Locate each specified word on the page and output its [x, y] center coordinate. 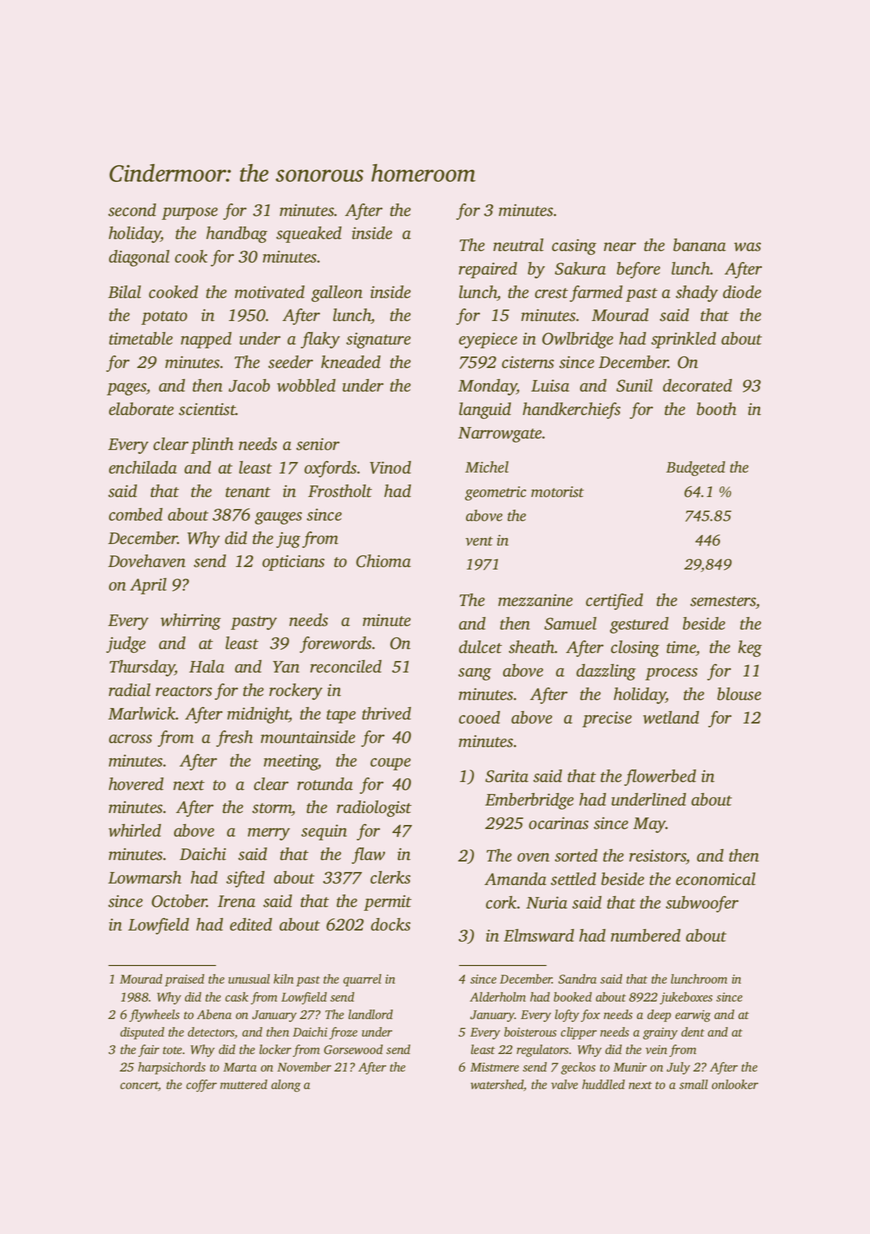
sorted [576, 855]
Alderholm [498, 997]
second [132, 210]
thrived [386, 713]
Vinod [390, 467]
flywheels [154, 1015]
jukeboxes [686, 998]
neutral [518, 245]
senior [318, 444]
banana [699, 245]
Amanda [515, 878]
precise [607, 719]
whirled [135, 830]
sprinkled [683, 340]
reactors [184, 691]
